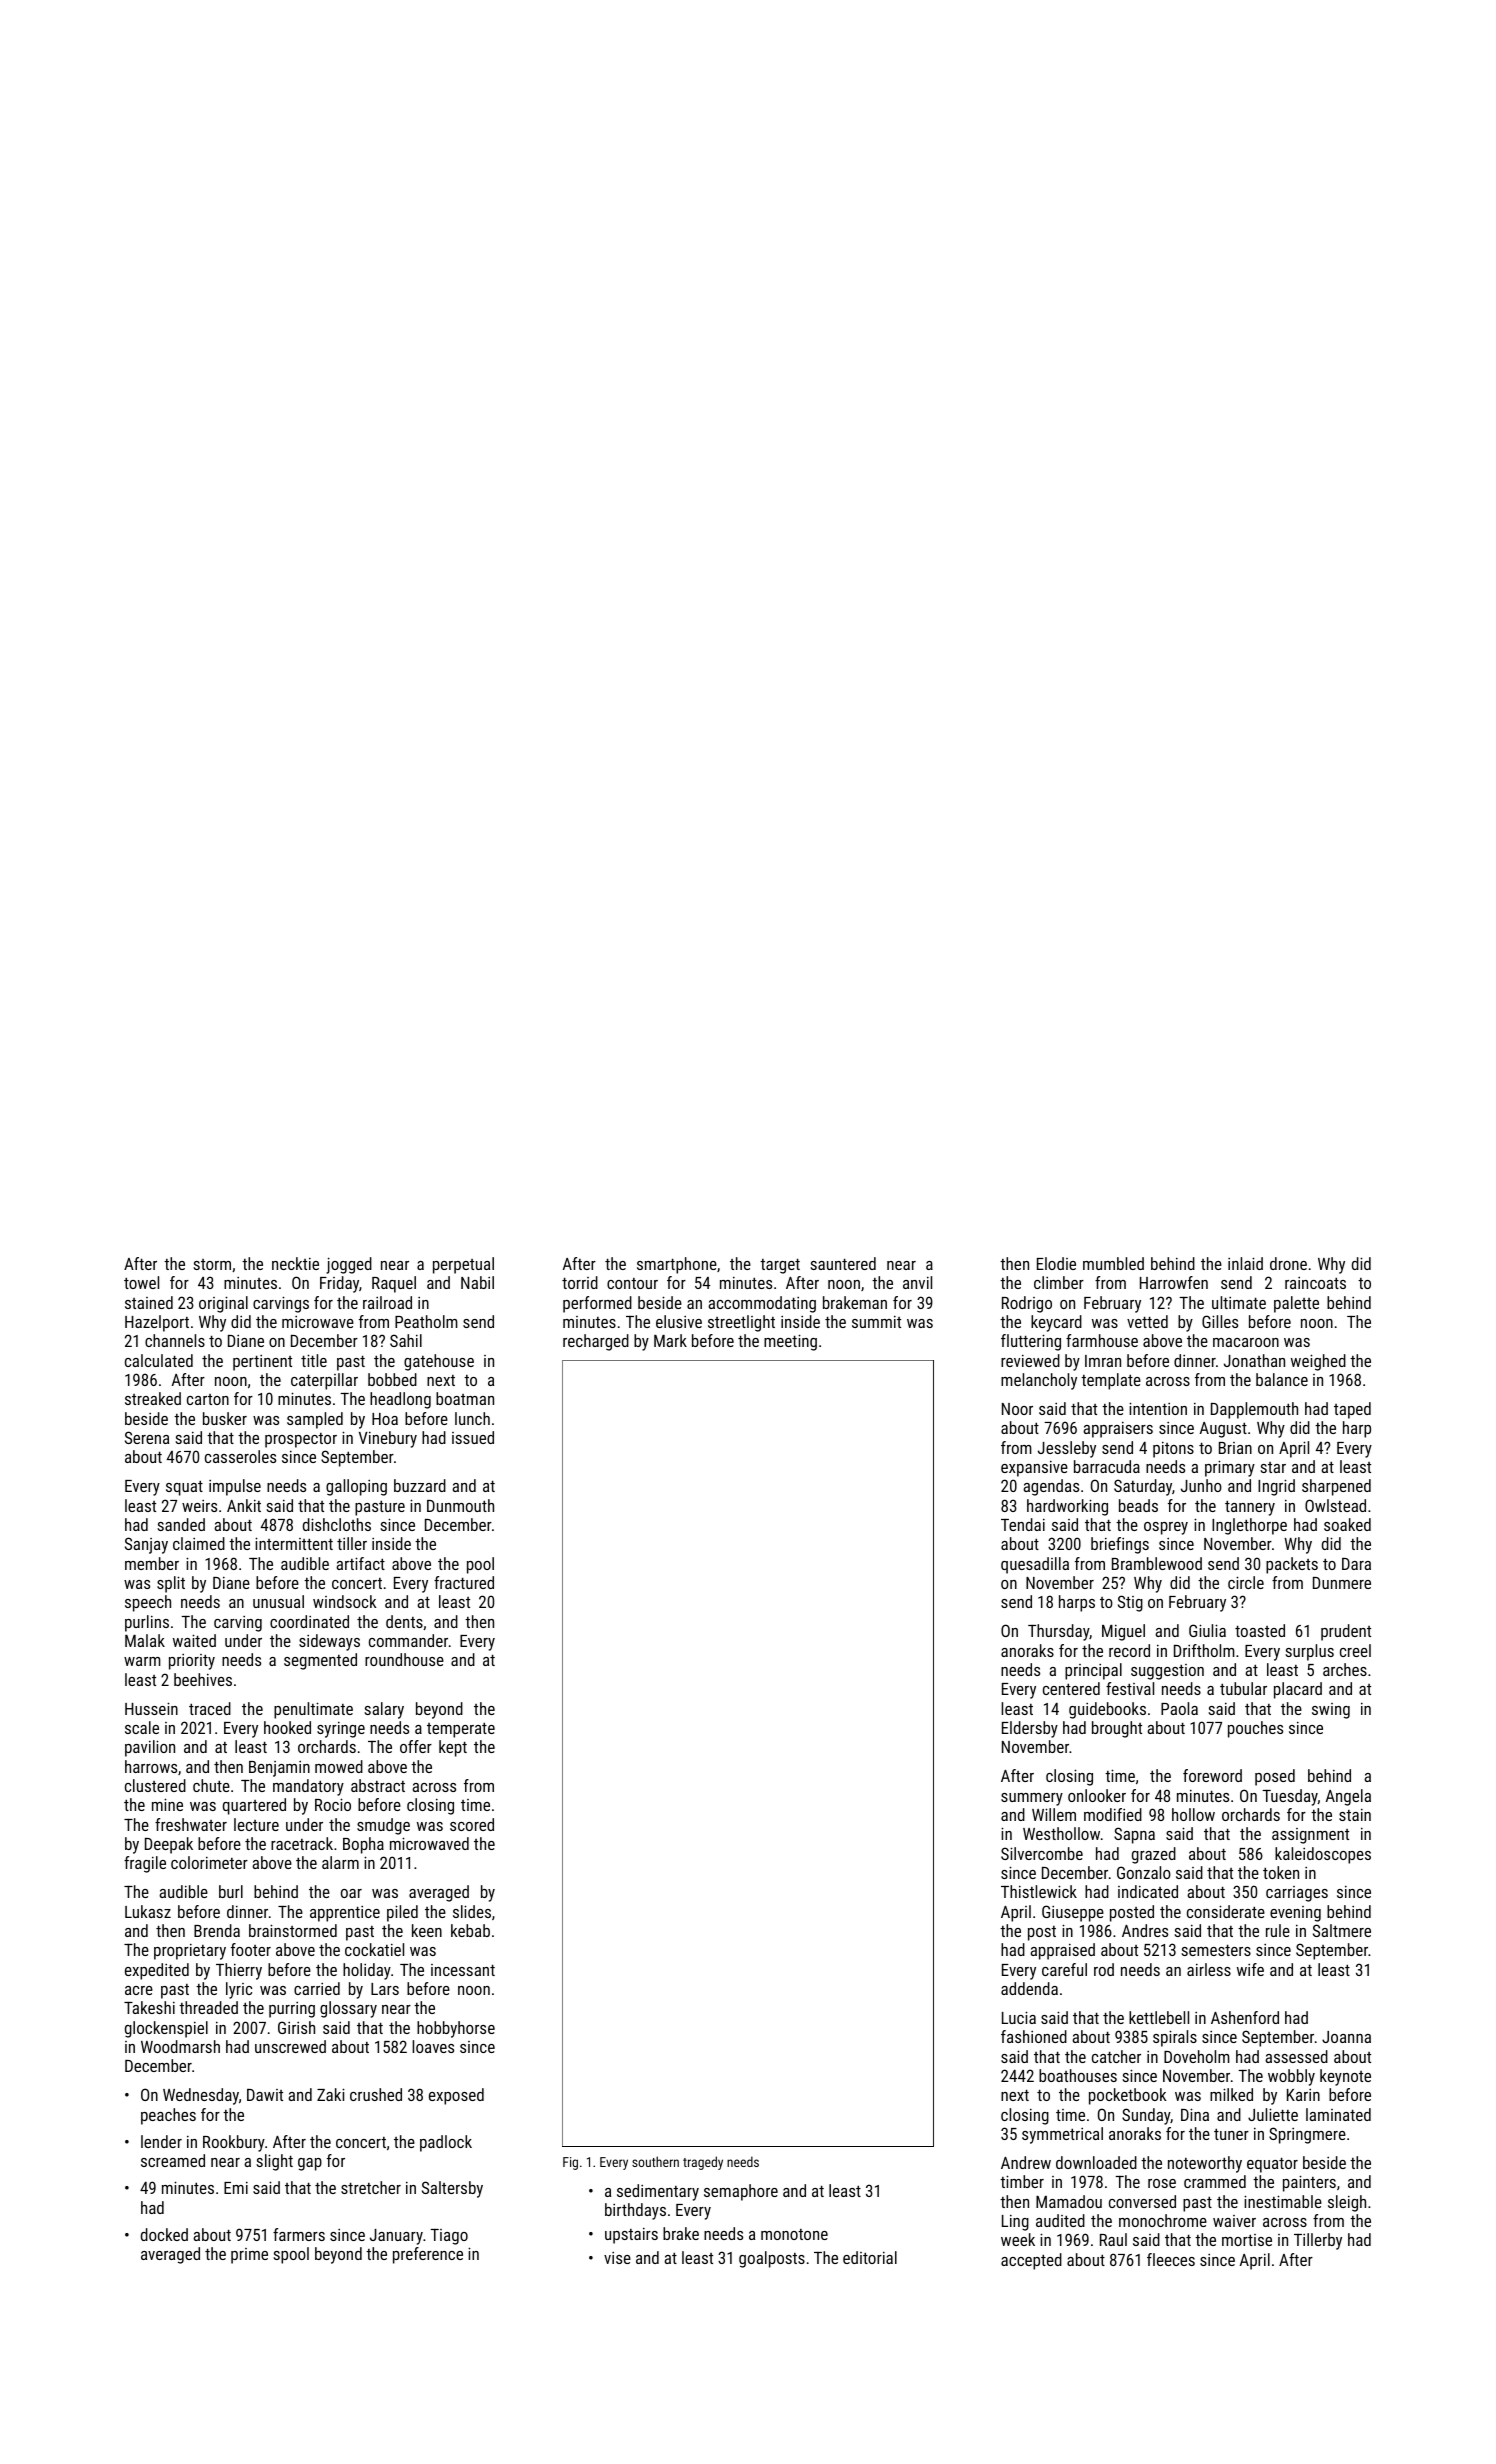 The width and height of the document is (1496, 2464). I want to click on perpetual, so click(463, 1265).
